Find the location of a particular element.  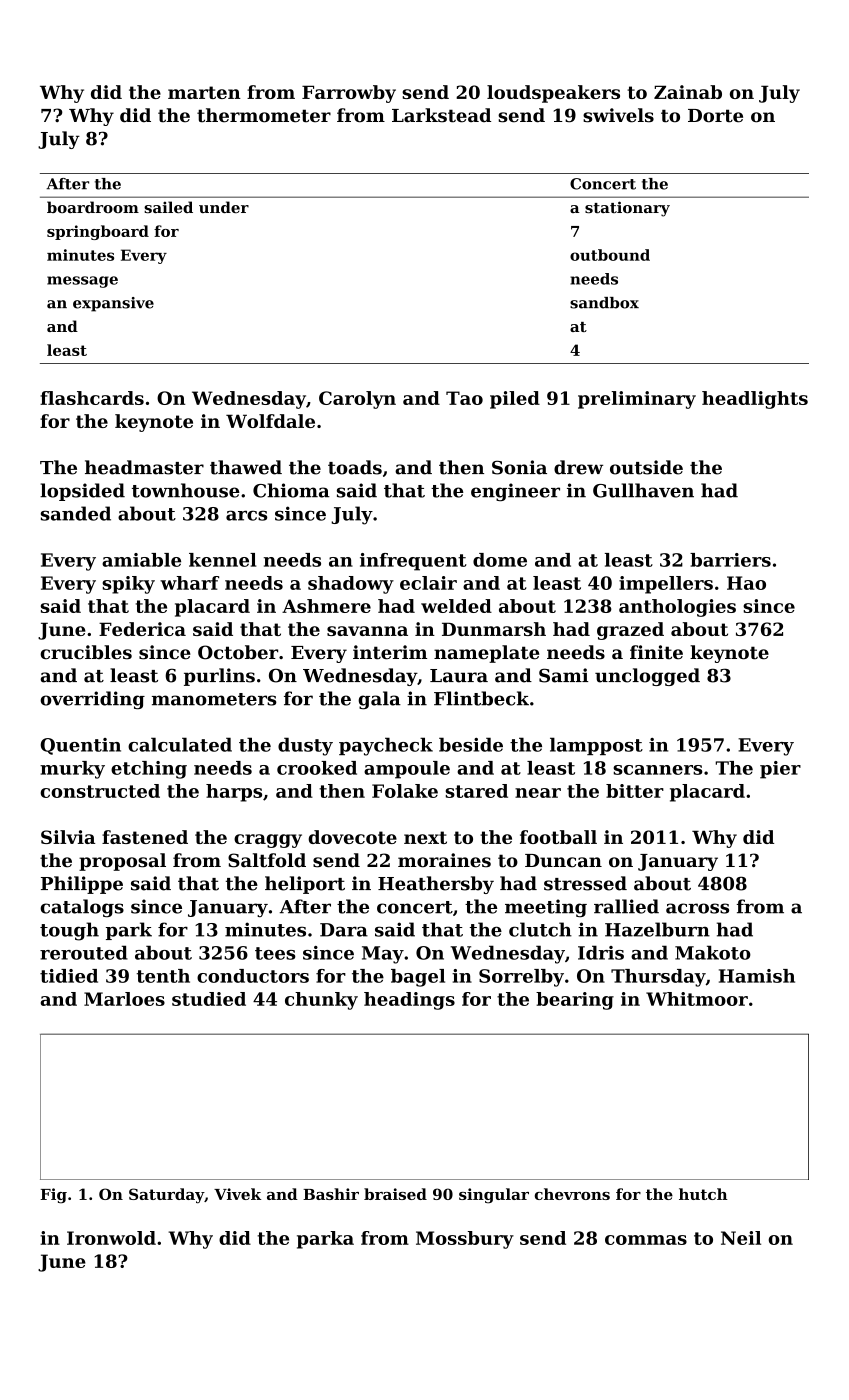

Whitmoor is located at coordinates (697, 999).
